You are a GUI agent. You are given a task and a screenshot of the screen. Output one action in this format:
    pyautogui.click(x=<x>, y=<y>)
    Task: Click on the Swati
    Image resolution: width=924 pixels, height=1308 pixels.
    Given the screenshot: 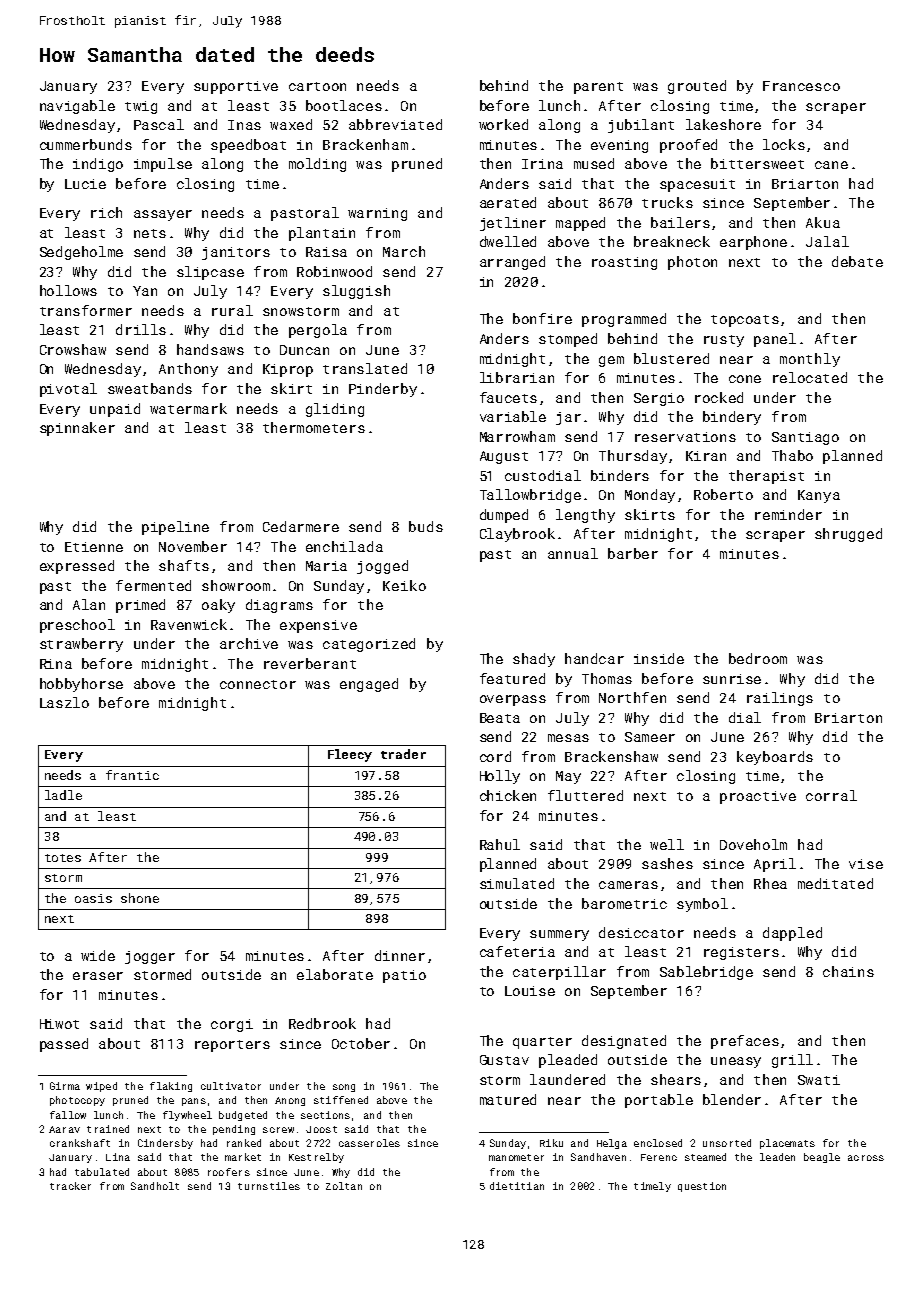 What is the action you would take?
    pyautogui.click(x=819, y=1080)
